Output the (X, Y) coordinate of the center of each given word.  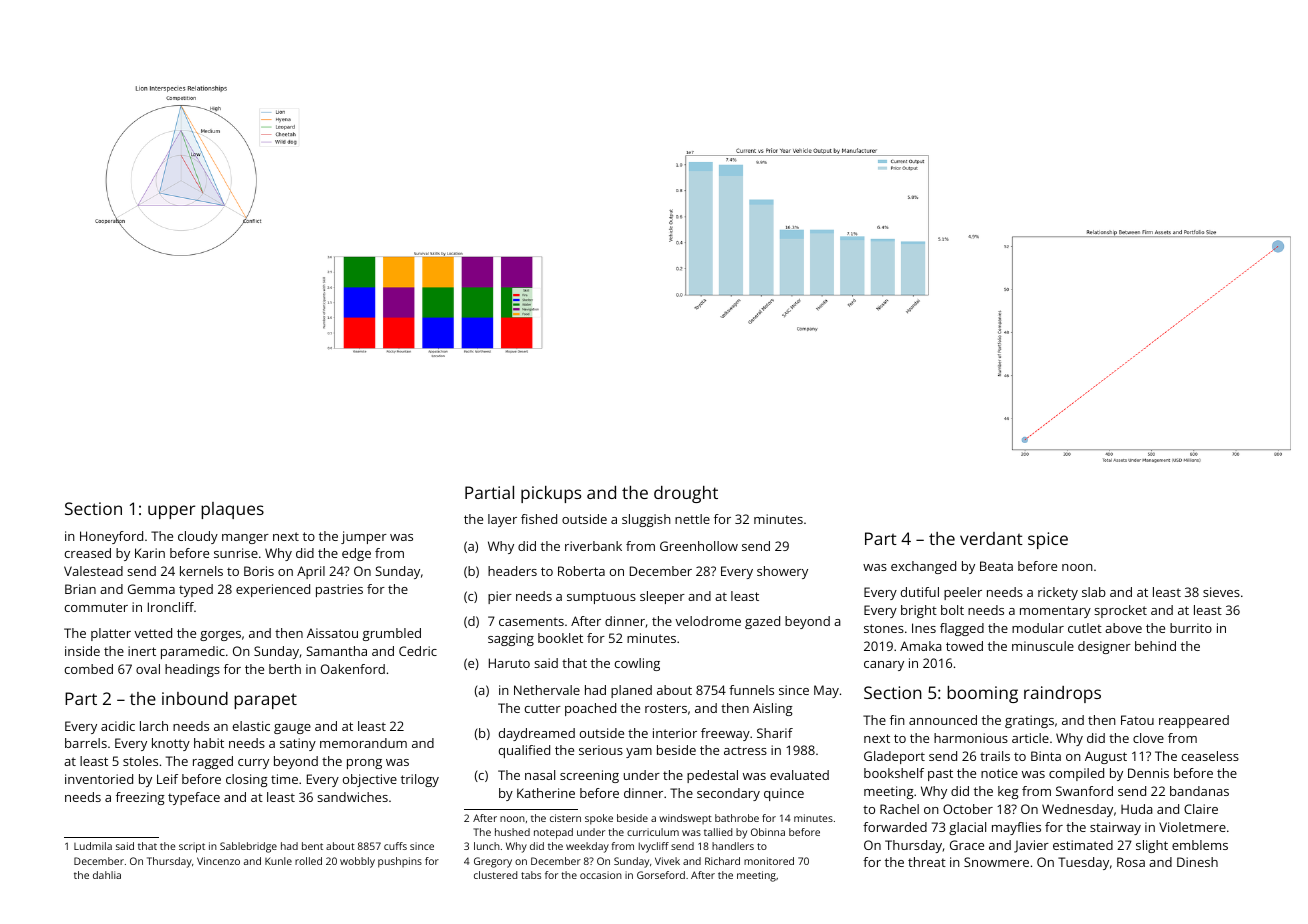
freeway (725, 734)
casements (531, 621)
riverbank (593, 546)
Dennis (1148, 773)
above (1123, 628)
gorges (220, 636)
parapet (265, 701)
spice (1048, 540)
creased (88, 553)
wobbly (357, 862)
